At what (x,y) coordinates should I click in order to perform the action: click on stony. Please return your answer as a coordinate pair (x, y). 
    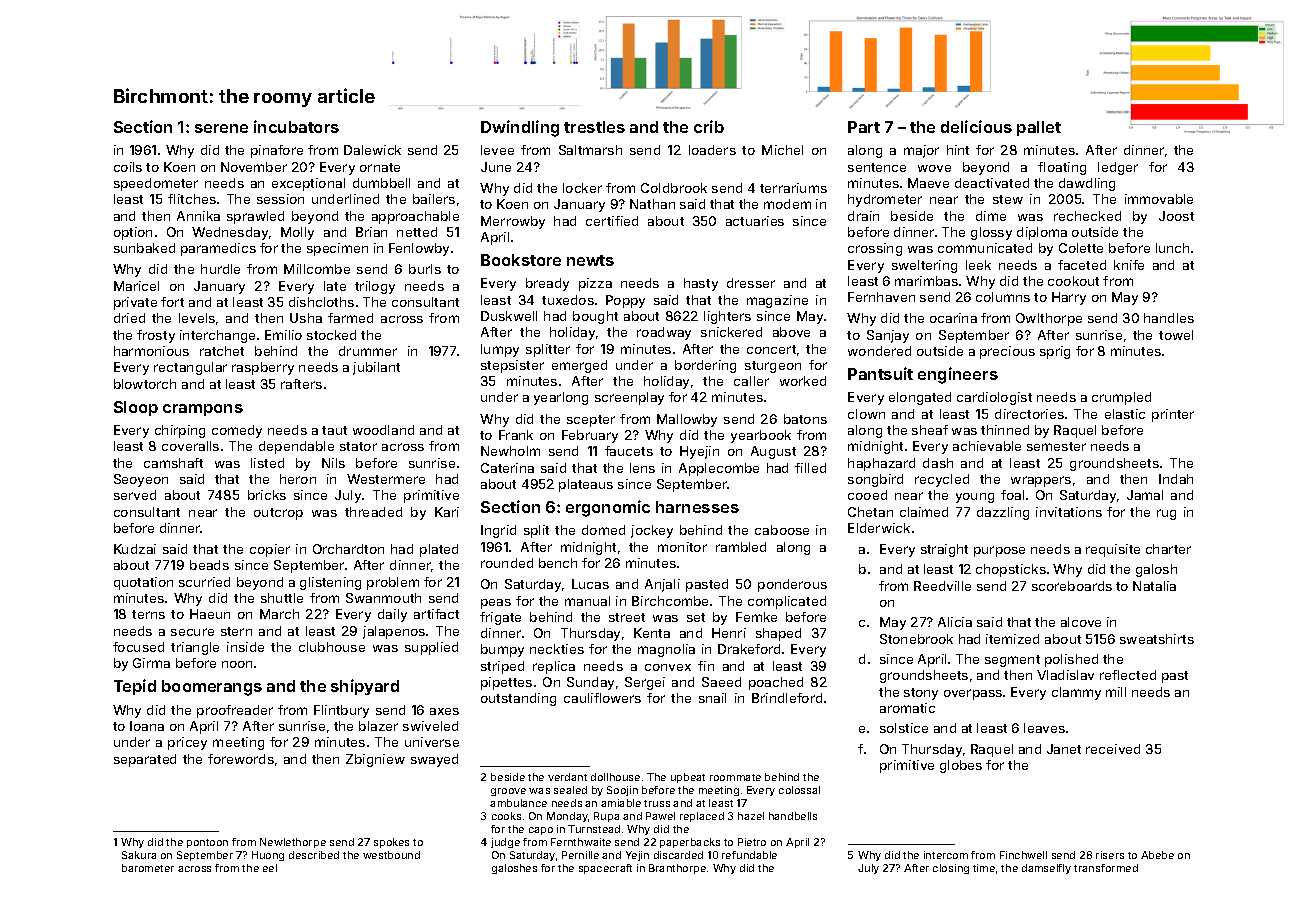
    Looking at the image, I should click on (921, 694).
